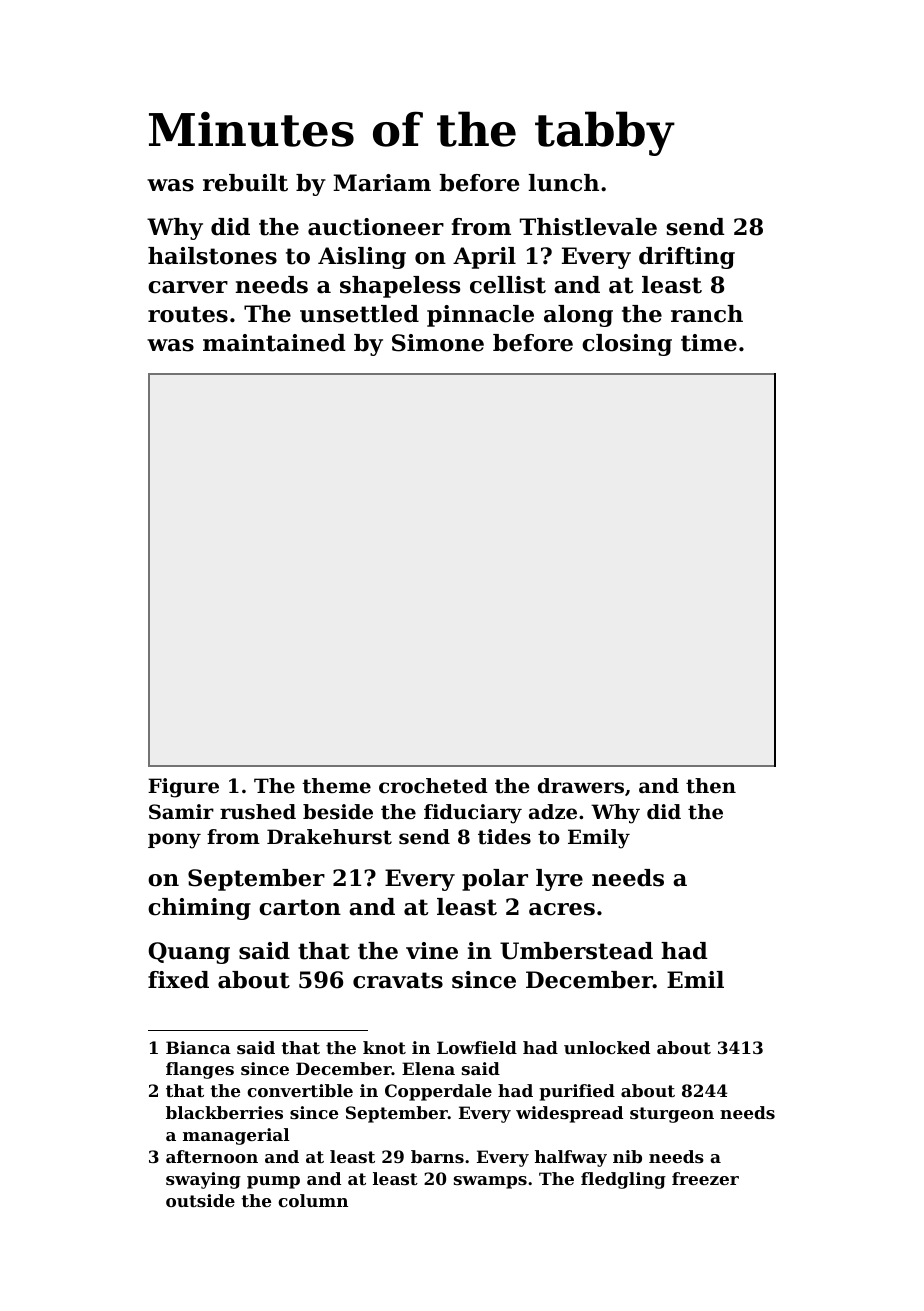  I want to click on Bianca, so click(198, 1047).
